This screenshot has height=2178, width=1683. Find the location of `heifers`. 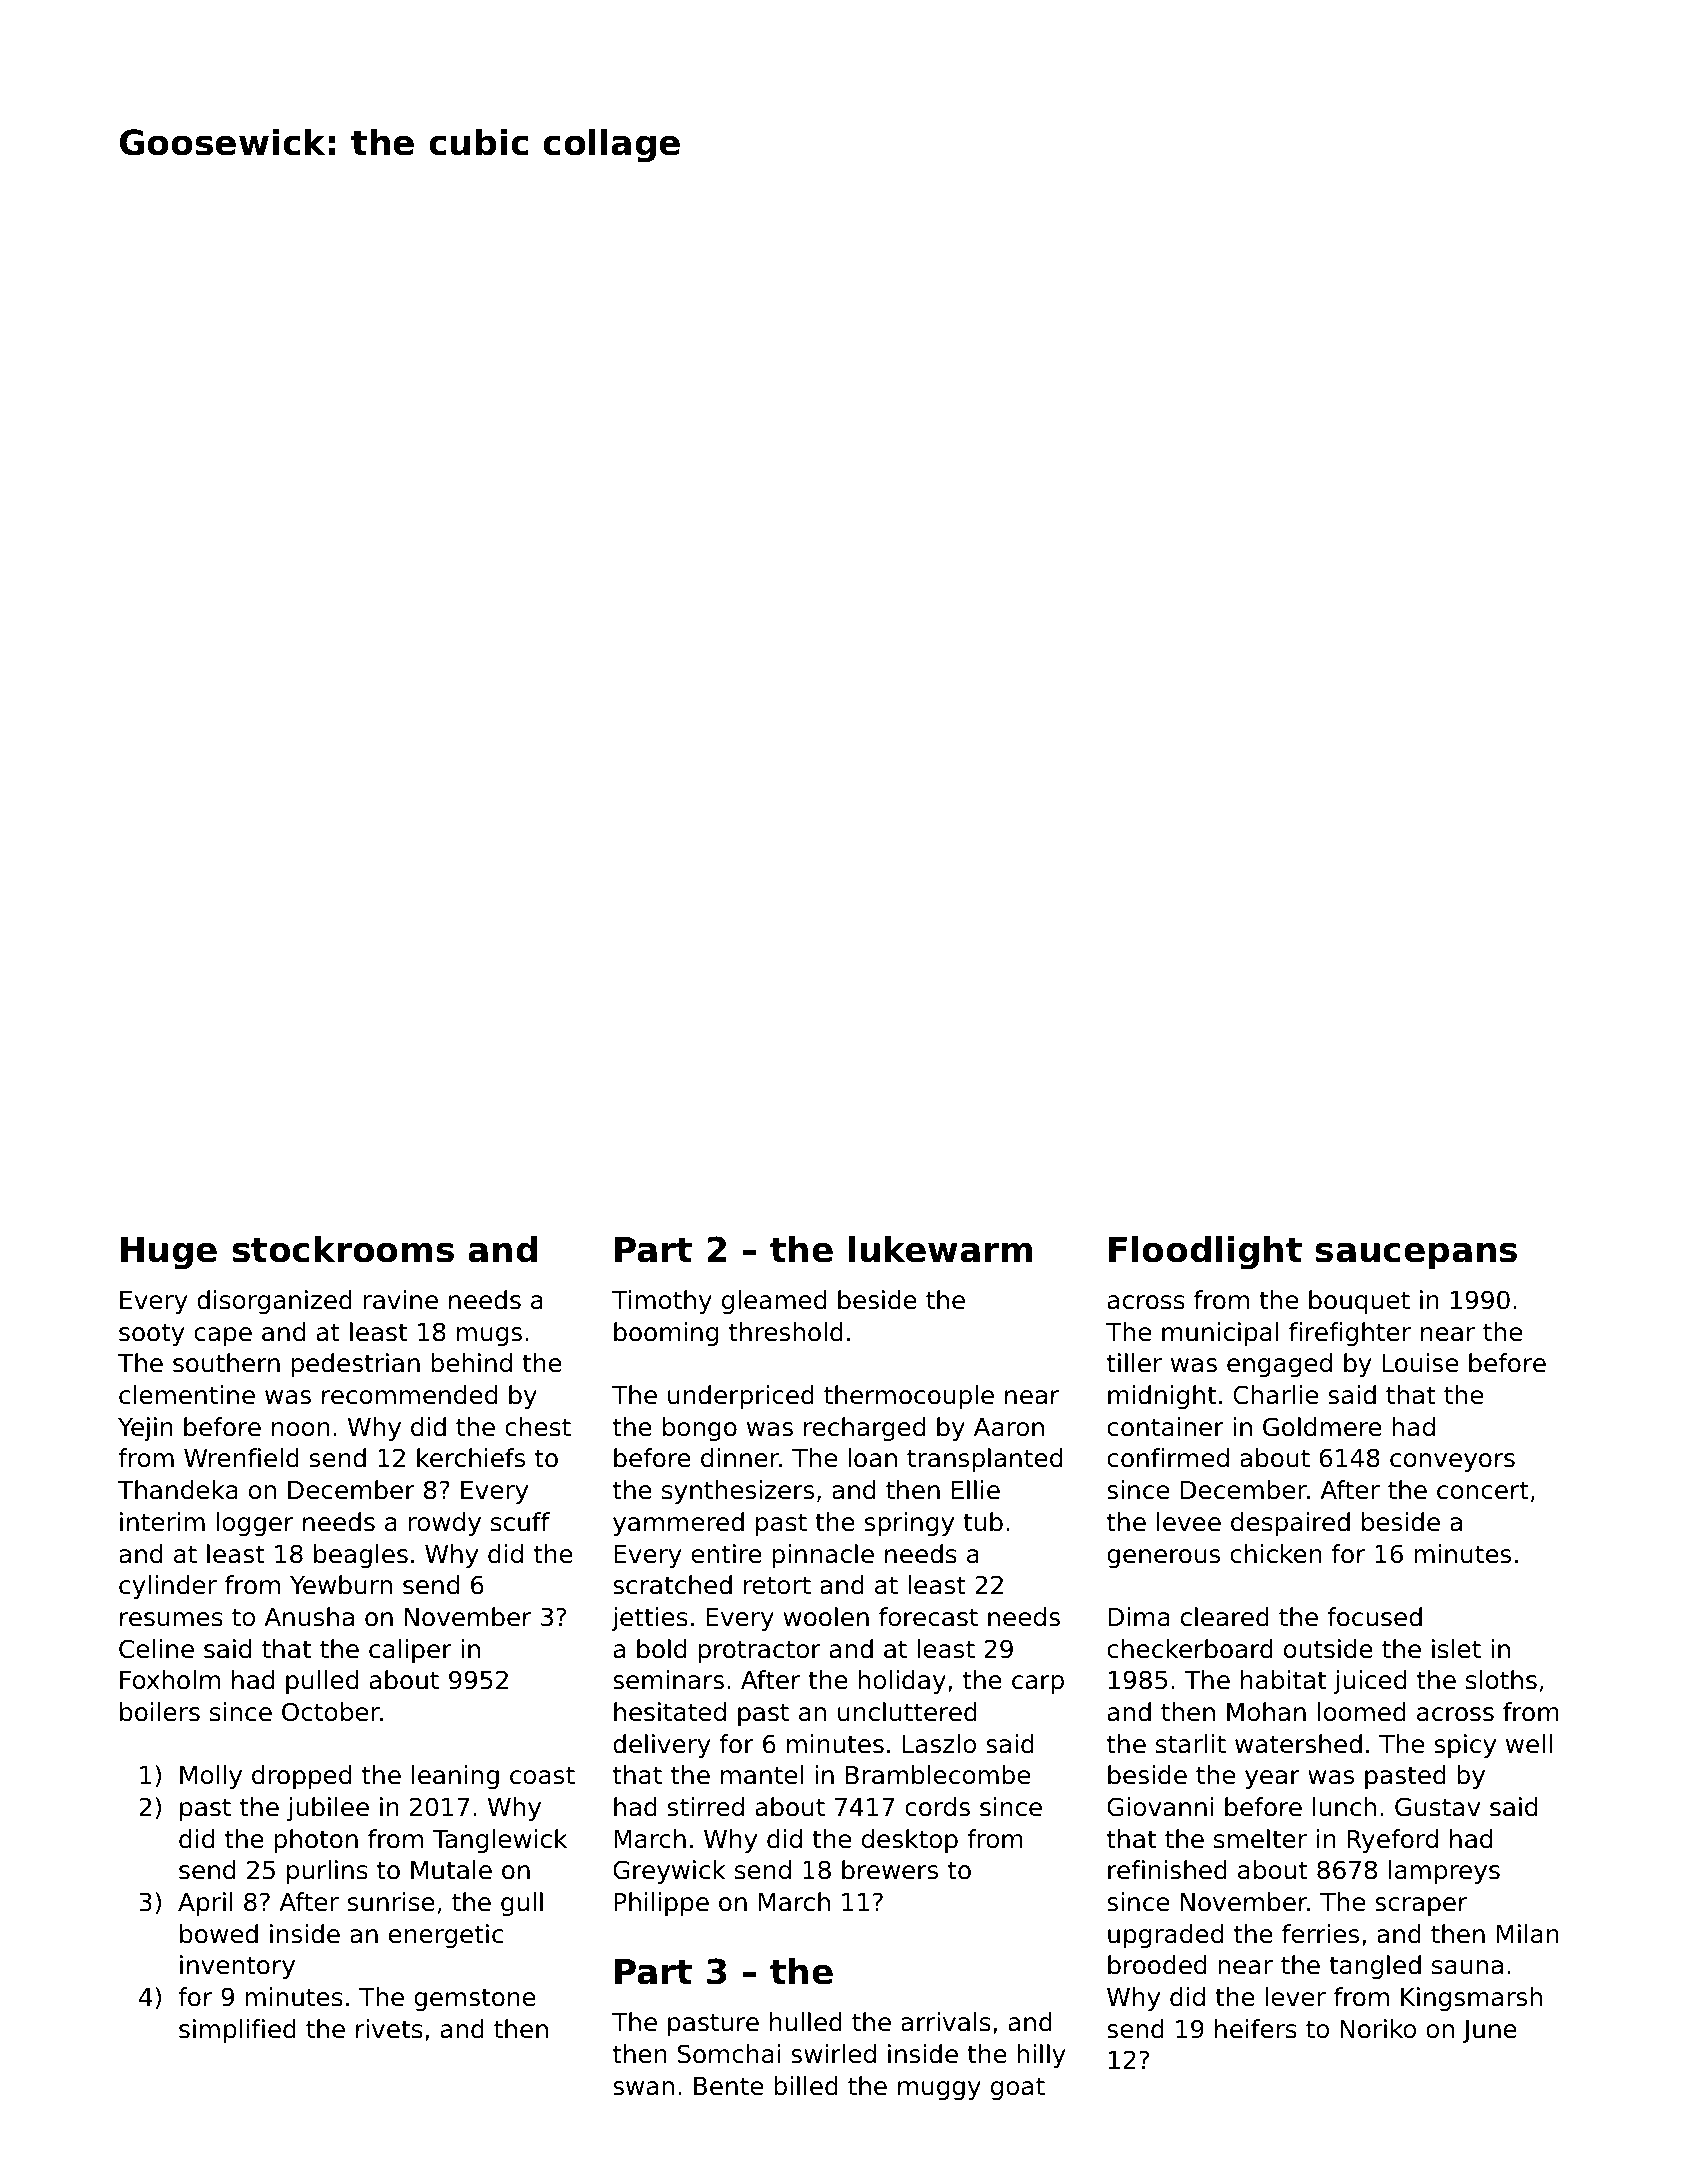

heifers is located at coordinates (1256, 2029).
